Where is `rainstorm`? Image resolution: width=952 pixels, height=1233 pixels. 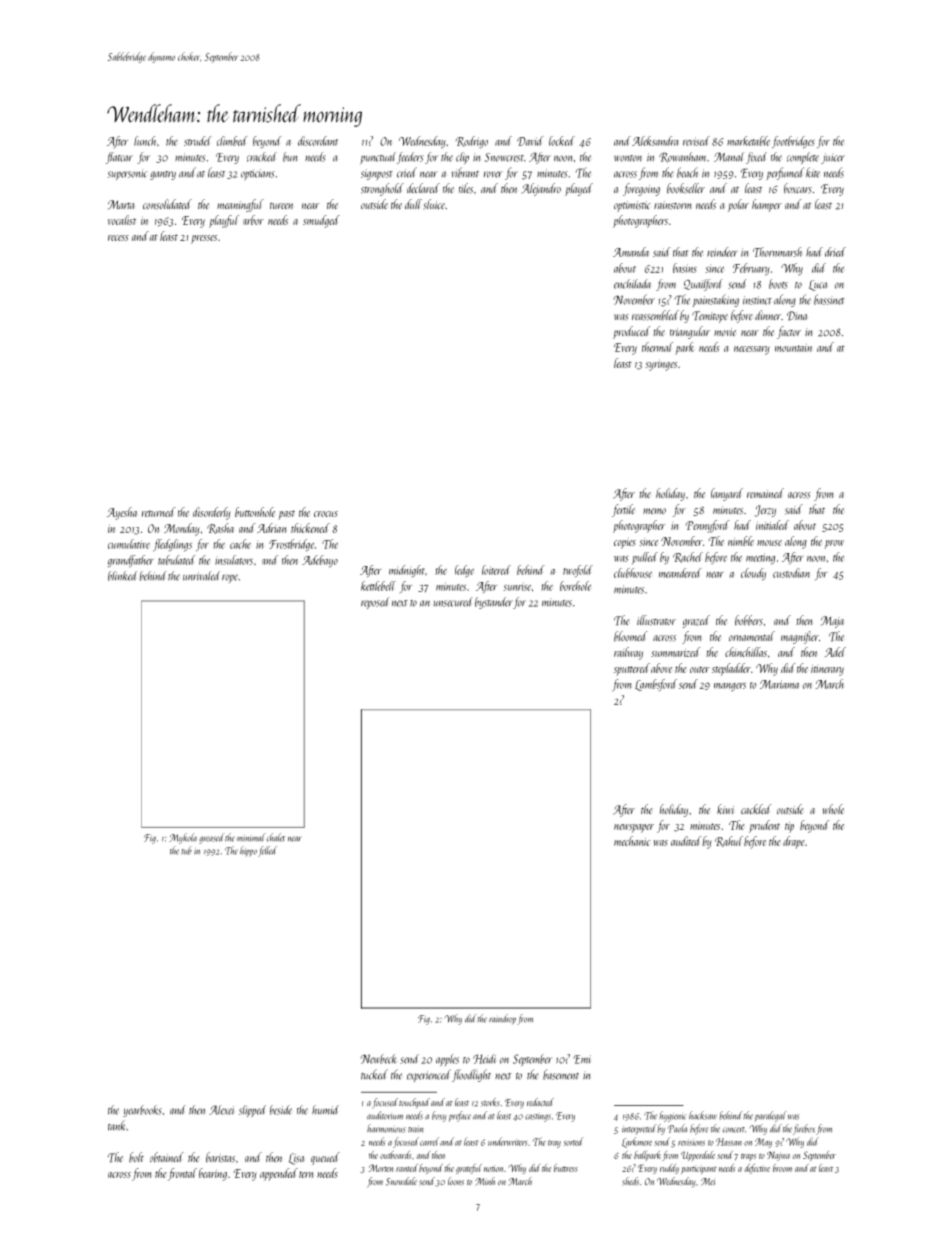 rainstorm is located at coordinates (672, 205).
